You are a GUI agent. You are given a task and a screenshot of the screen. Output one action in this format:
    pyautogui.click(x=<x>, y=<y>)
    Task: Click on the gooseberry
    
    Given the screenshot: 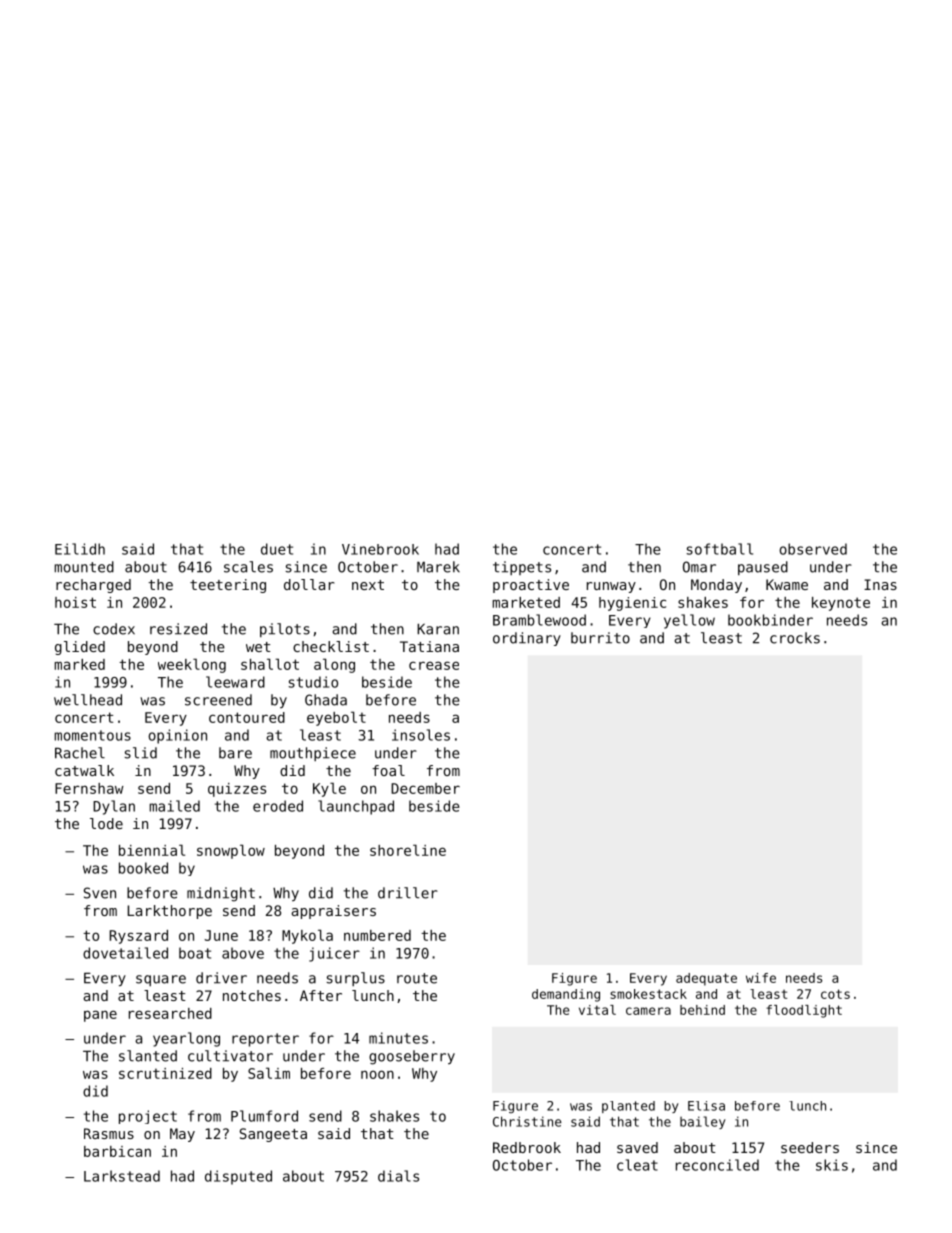 What is the action you would take?
    pyautogui.click(x=412, y=1057)
